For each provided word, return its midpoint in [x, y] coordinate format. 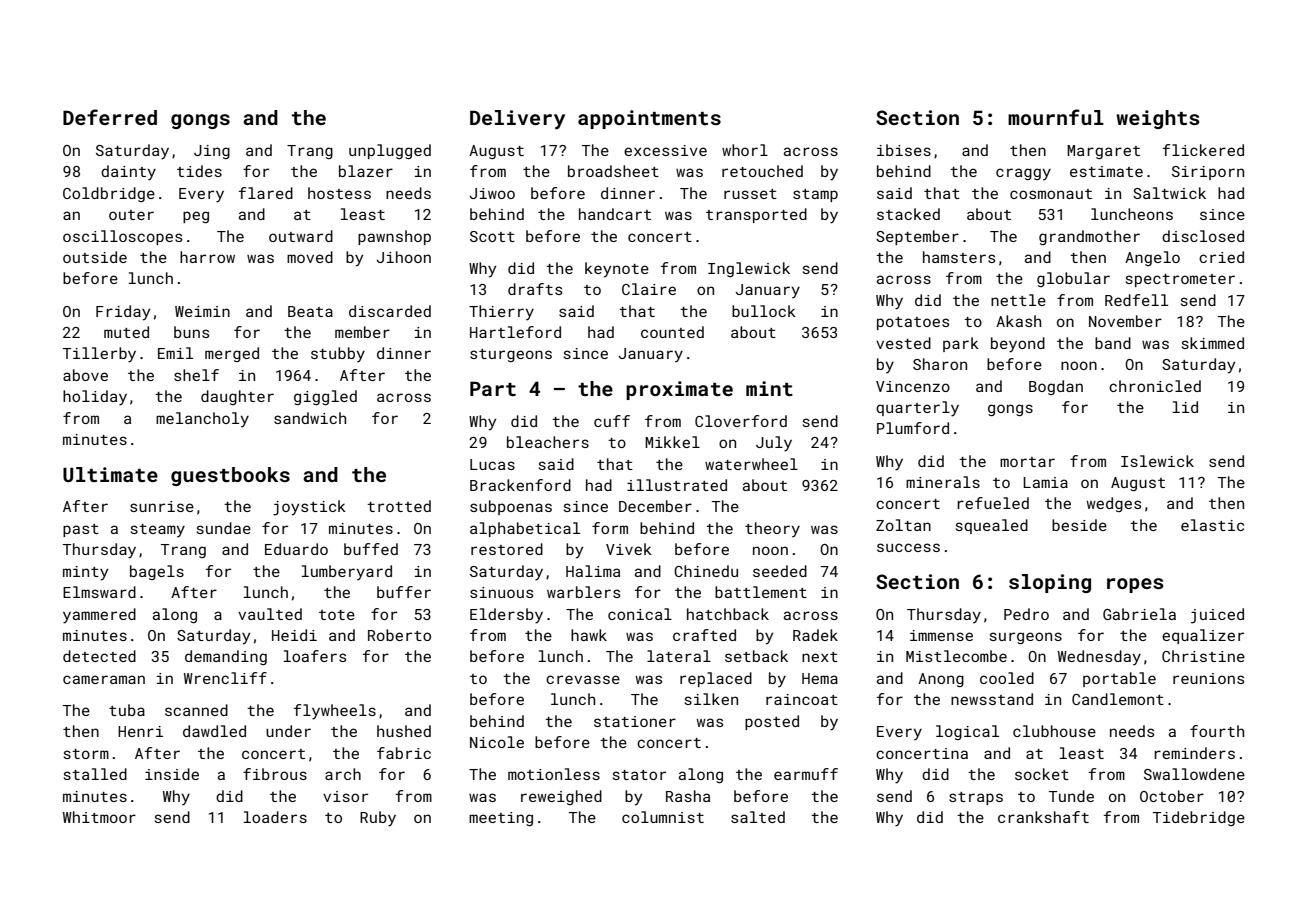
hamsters [959, 257]
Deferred [110, 117]
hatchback [728, 614]
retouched [762, 171]
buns [191, 332]
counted [672, 332]
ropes [1135, 585]
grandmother [1089, 237]
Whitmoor [99, 817]
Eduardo [296, 549]
